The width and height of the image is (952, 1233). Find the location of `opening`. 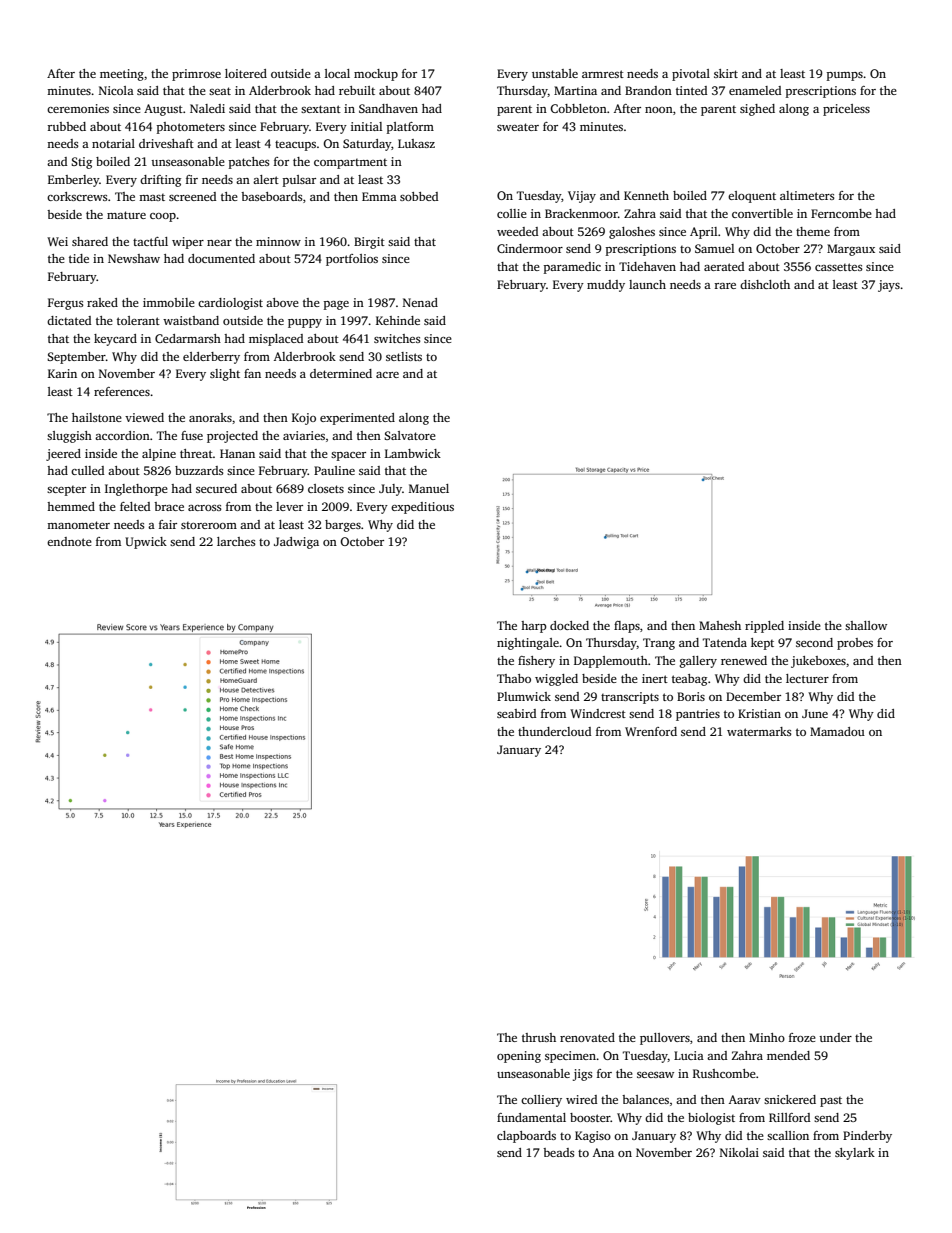

opening is located at coordinates (519, 1057).
